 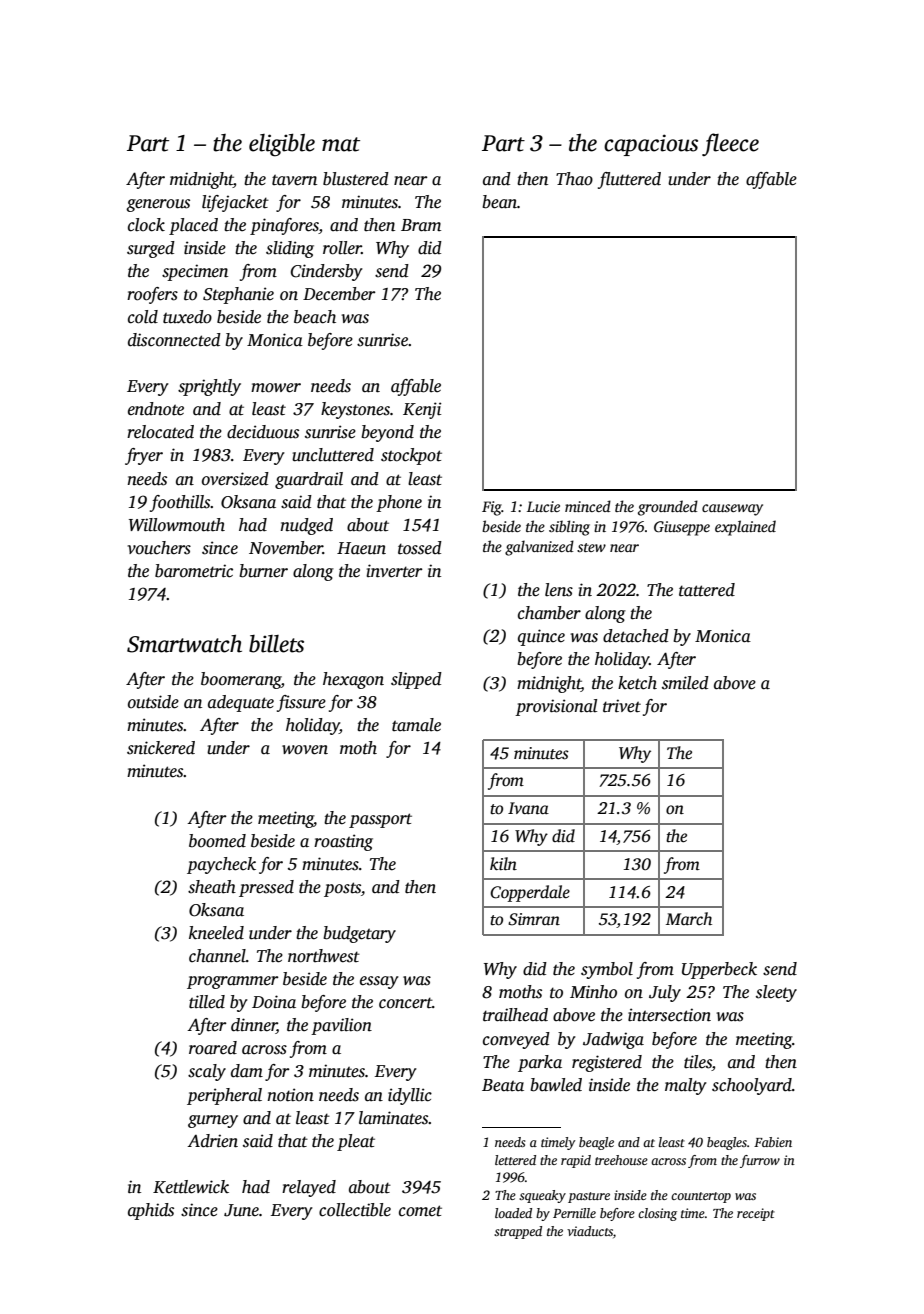 I want to click on capacious, so click(x=651, y=145).
